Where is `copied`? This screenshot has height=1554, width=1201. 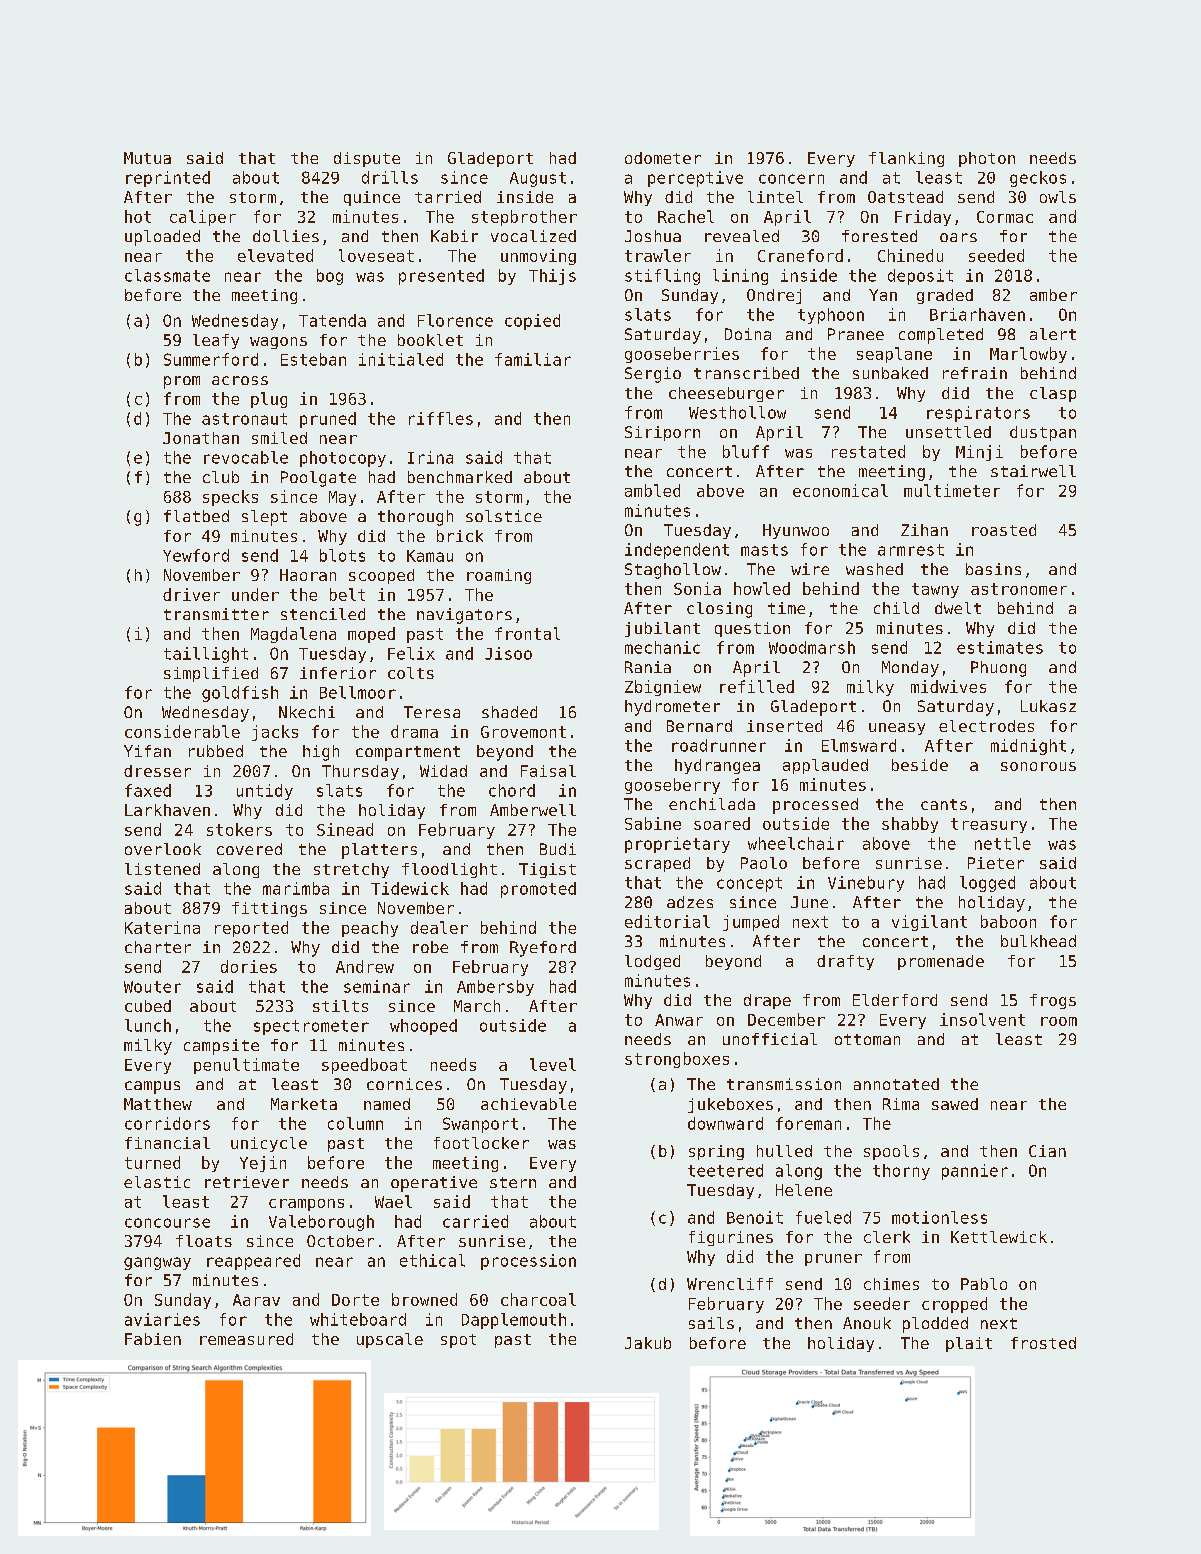 copied is located at coordinates (532, 322).
